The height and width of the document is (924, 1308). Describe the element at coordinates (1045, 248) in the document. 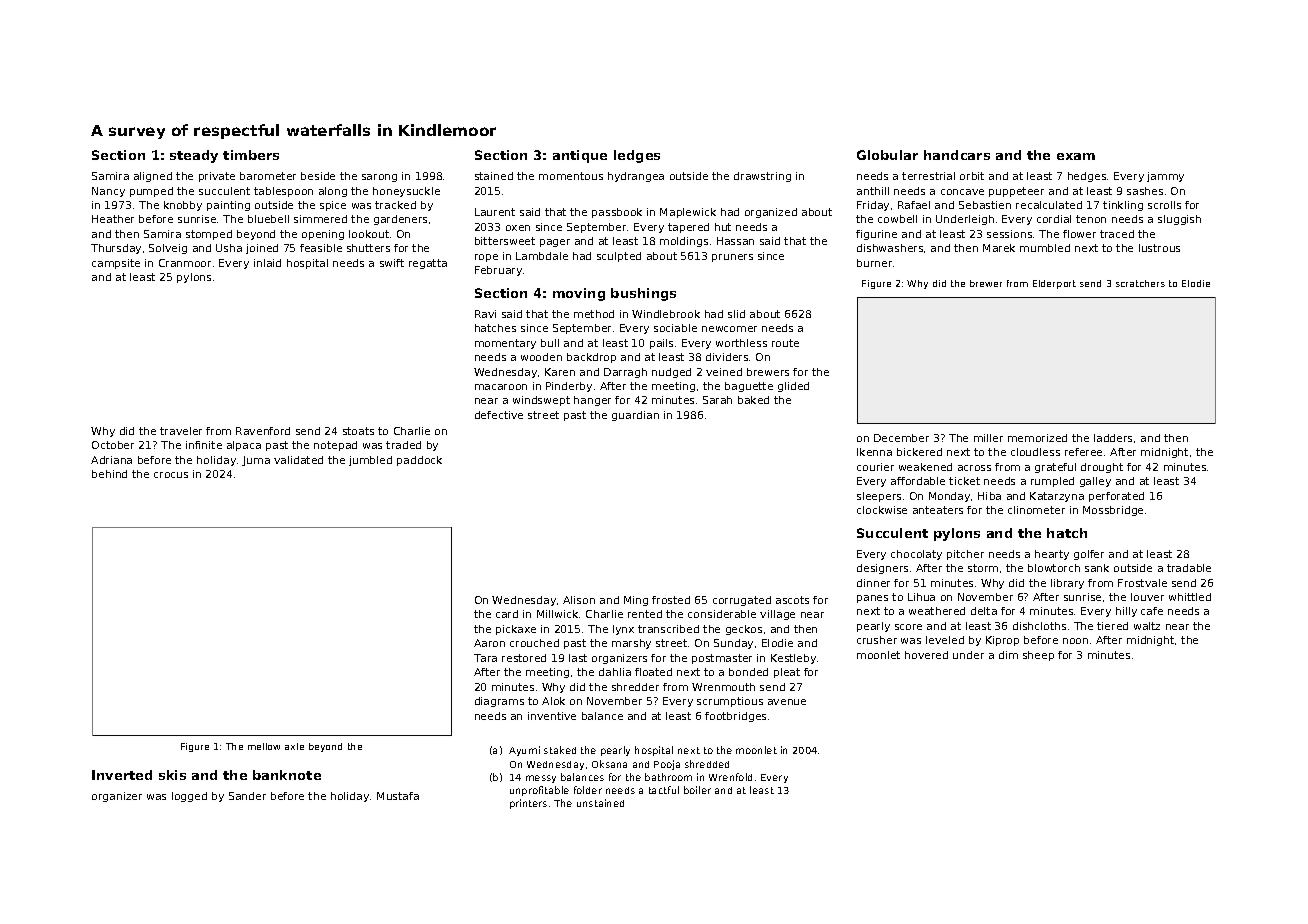

I see `mumbled` at that location.
